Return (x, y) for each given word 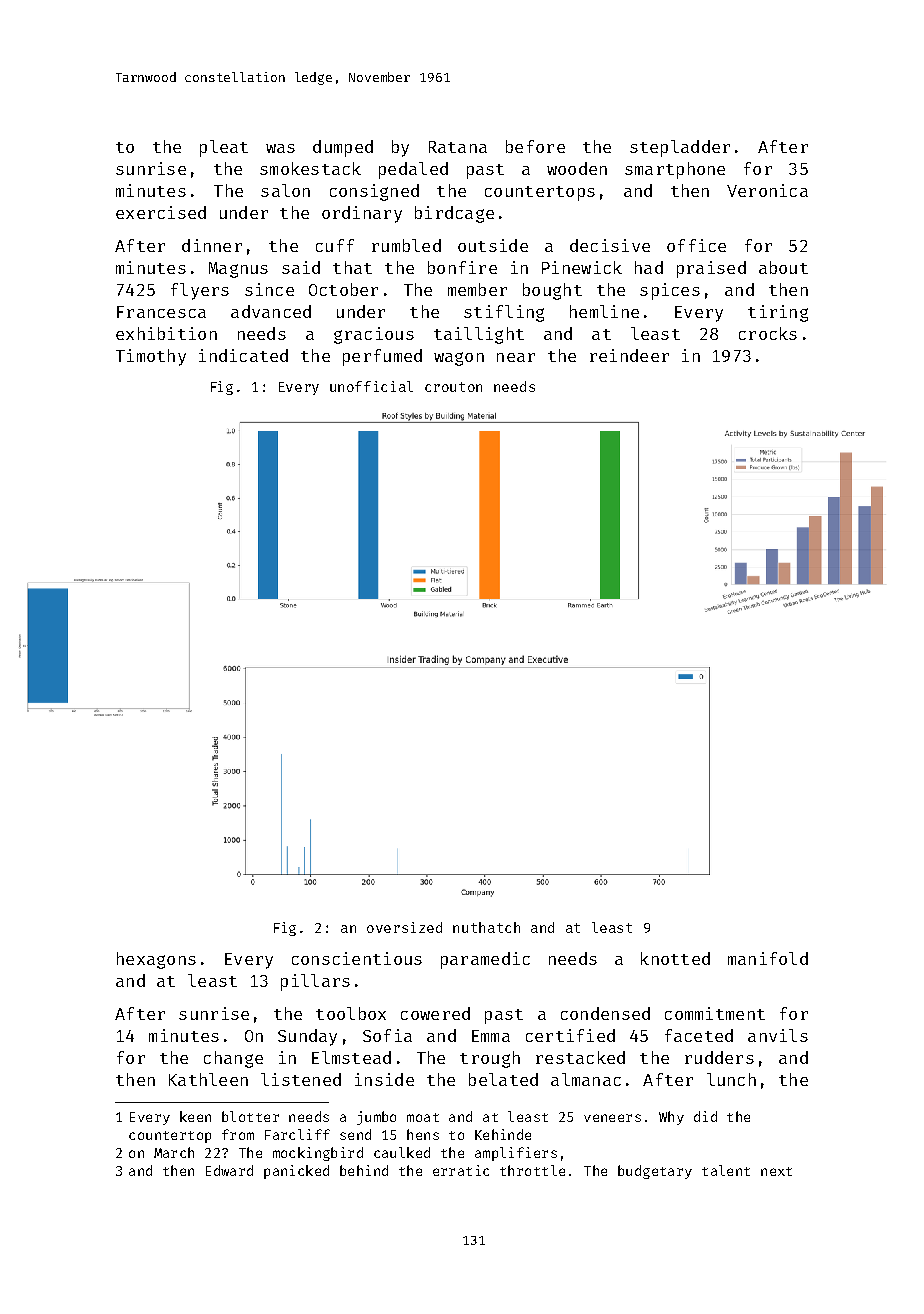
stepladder (680, 148)
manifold (768, 958)
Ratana (458, 147)
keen (195, 1116)
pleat (224, 148)
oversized (404, 927)
